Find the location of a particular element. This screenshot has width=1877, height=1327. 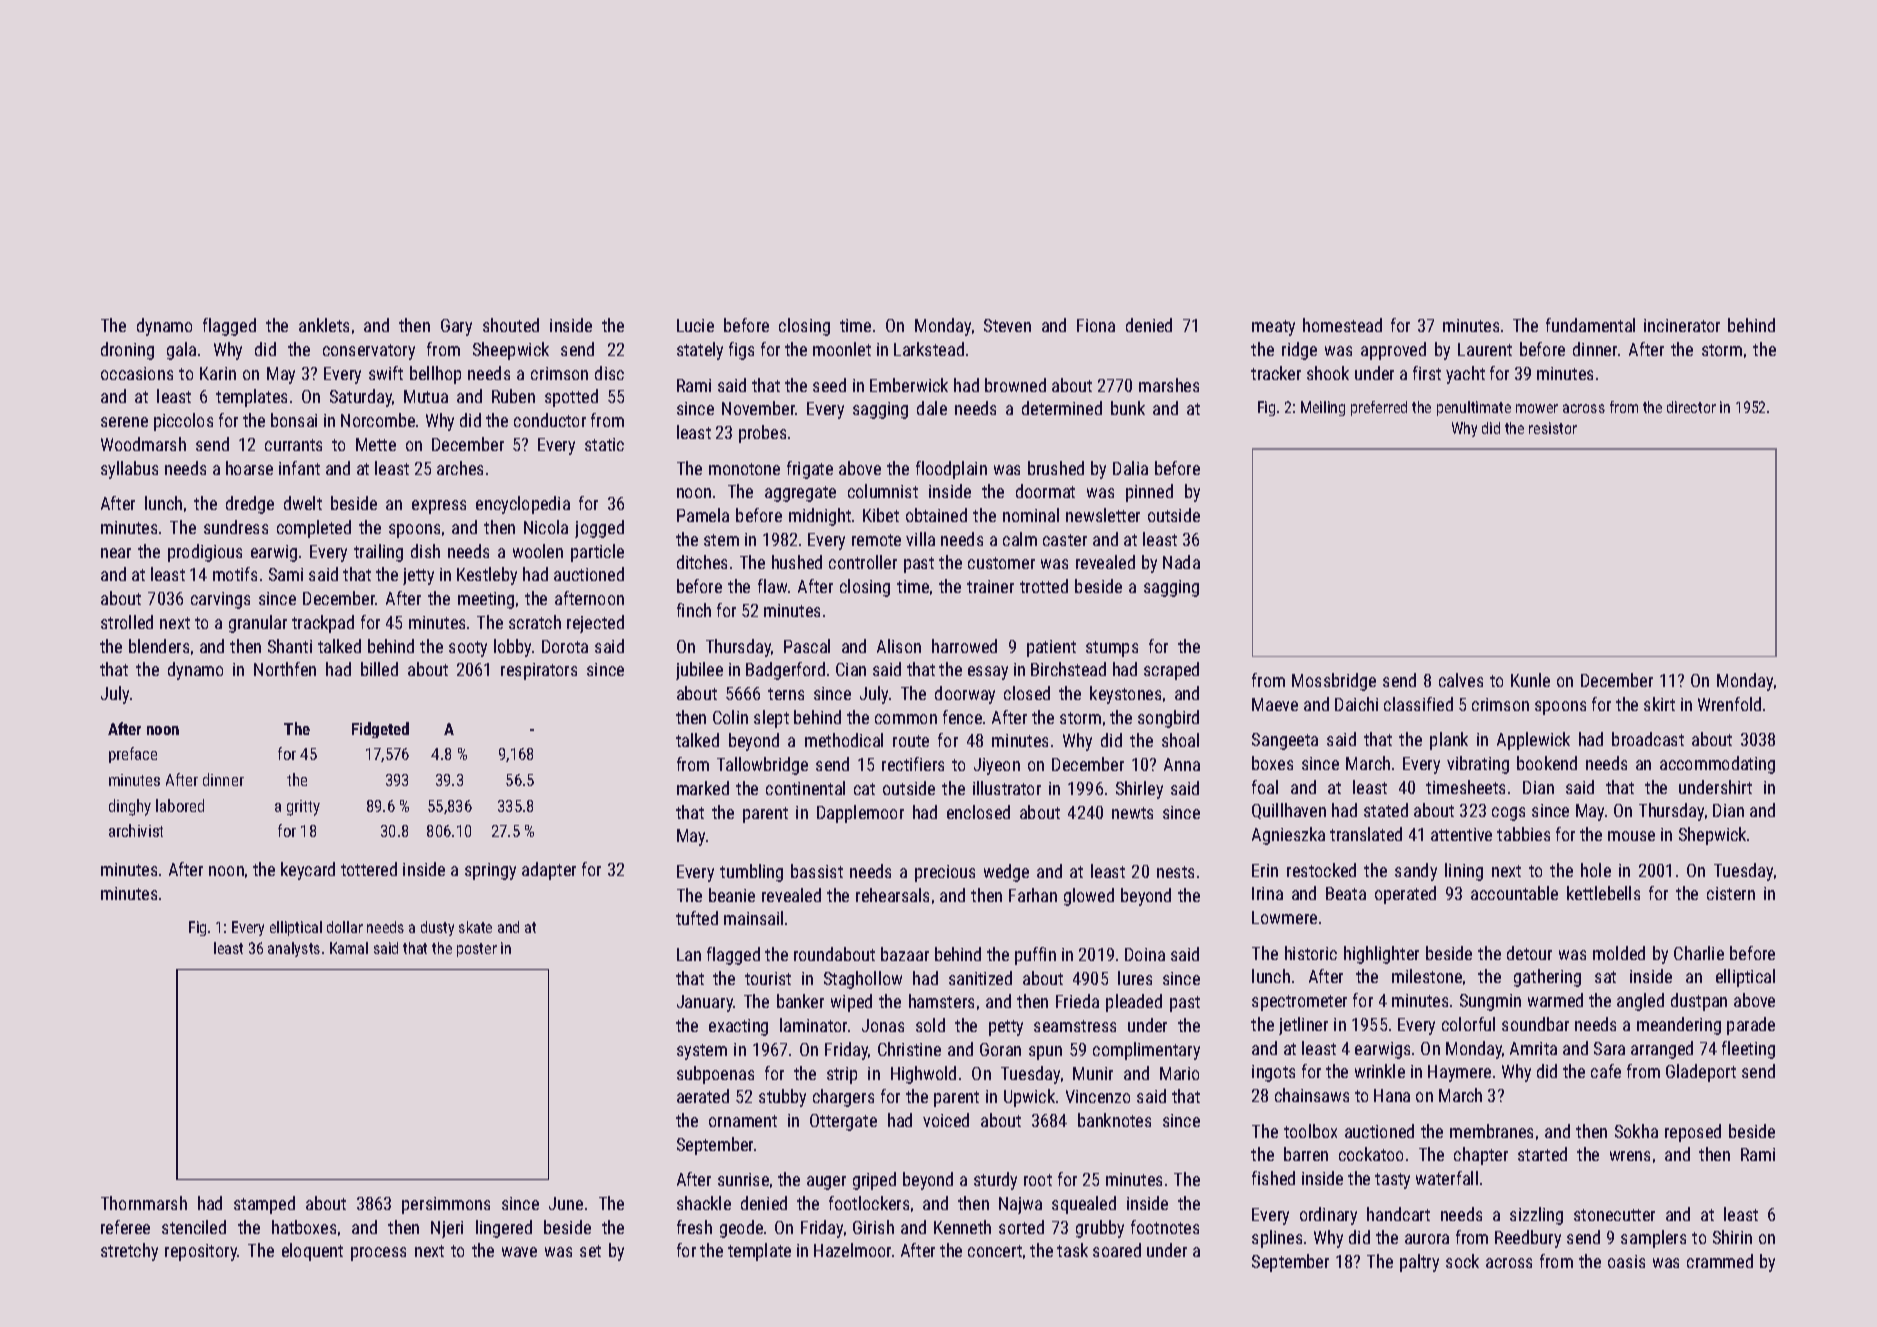

fundamental is located at coordinates (1590, 325).
